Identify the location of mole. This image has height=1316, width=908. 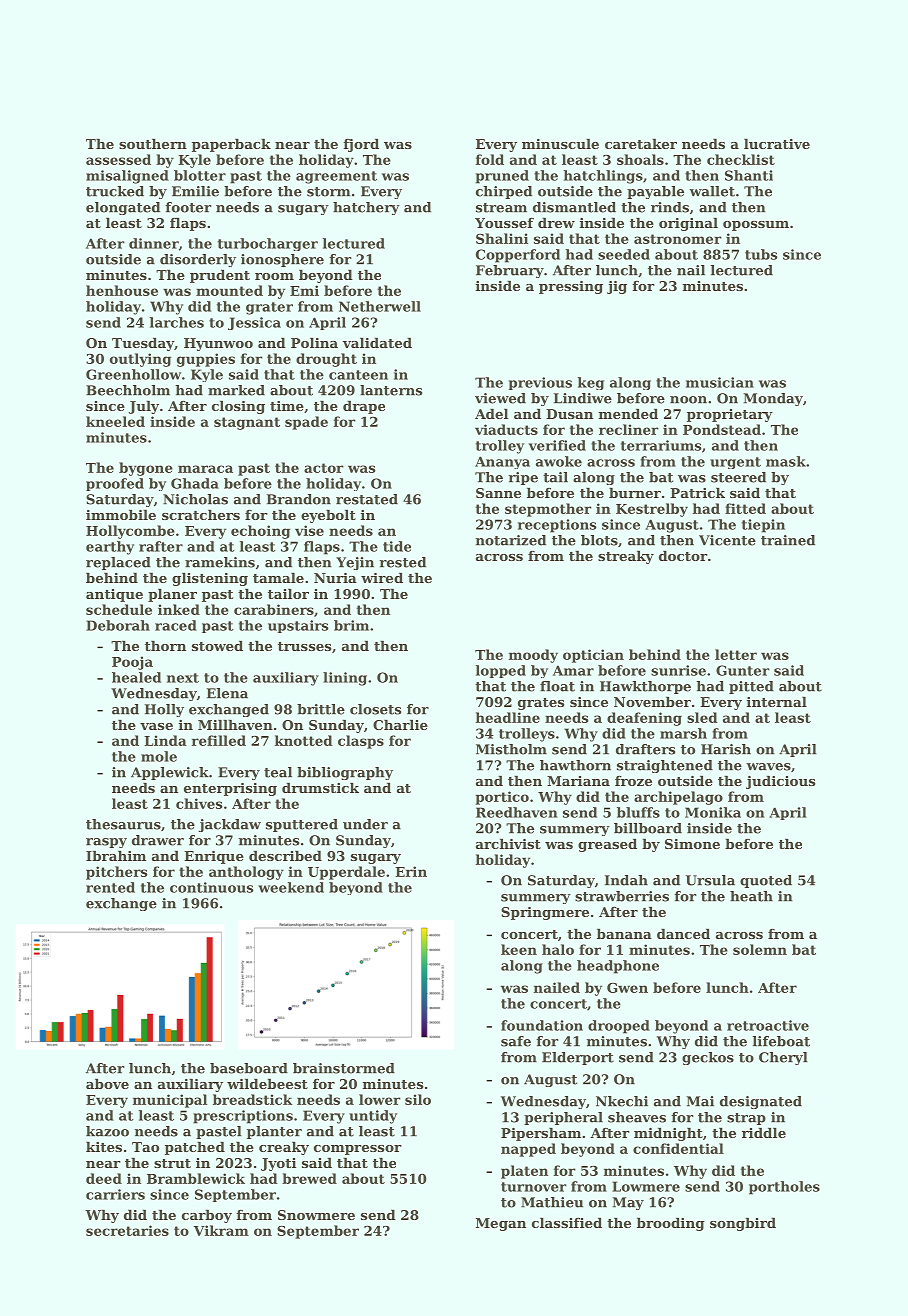
(159, 756).
